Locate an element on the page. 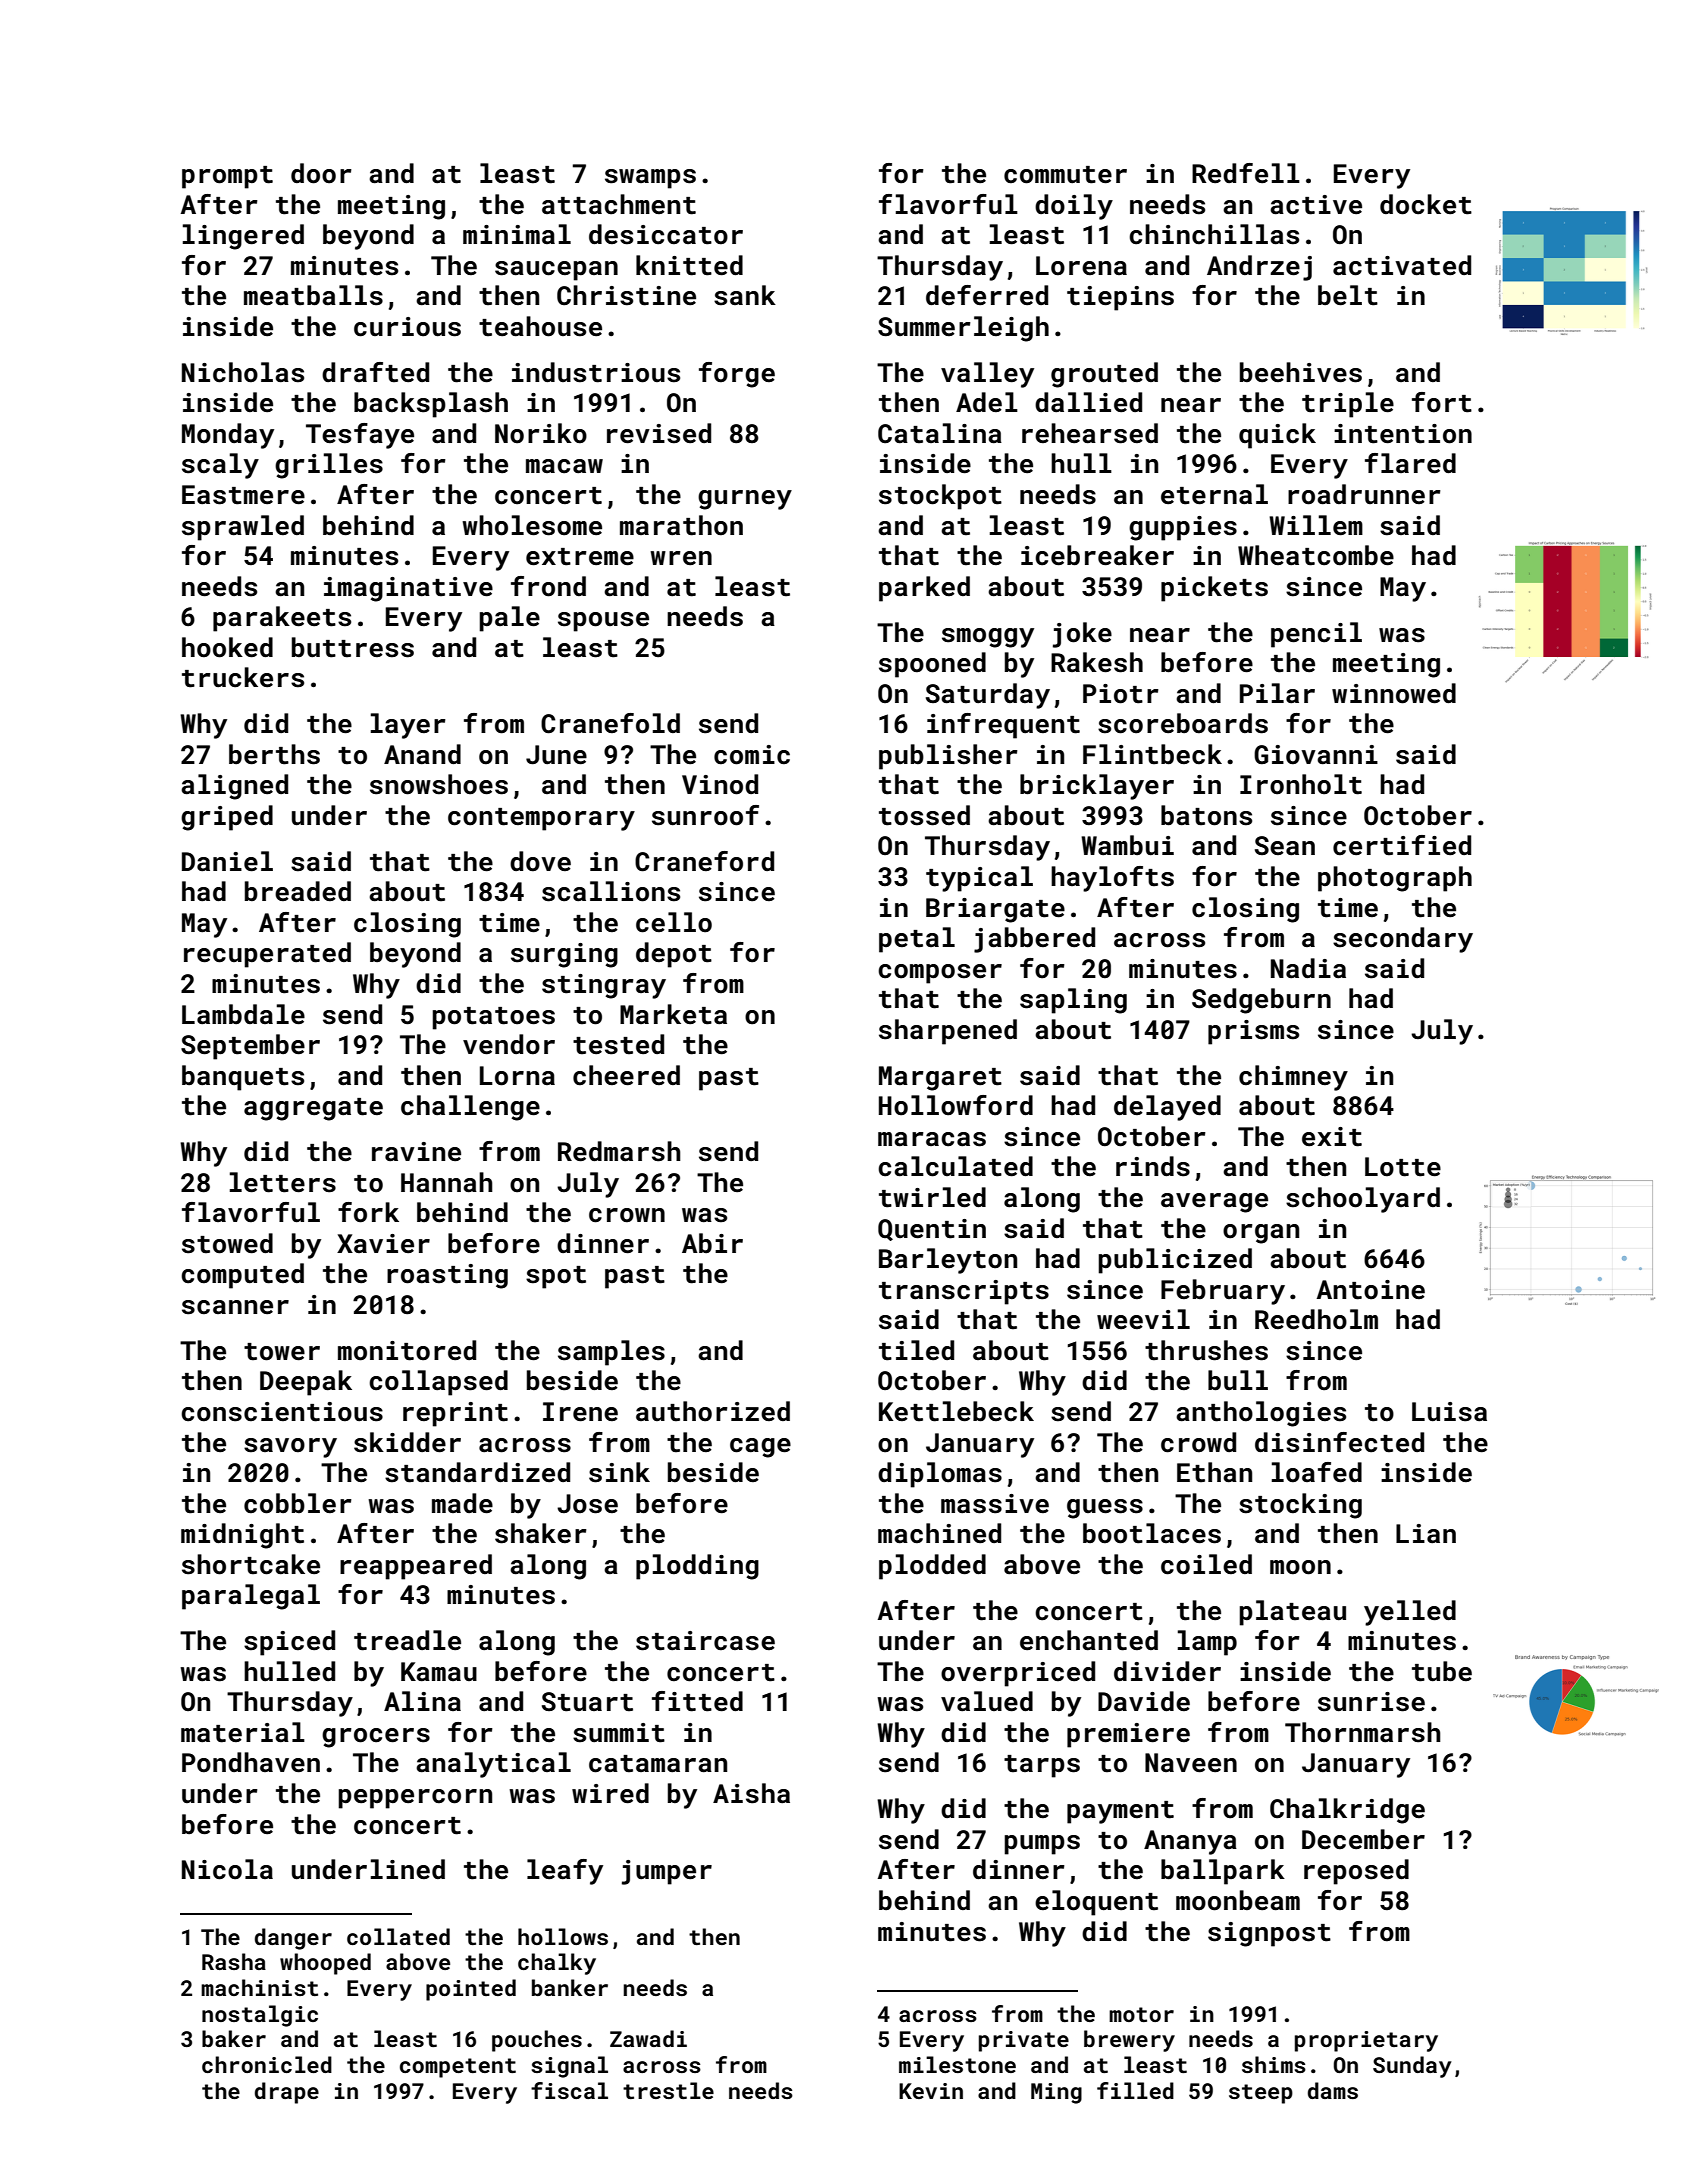  sapling is located at coordinates (1073, 1001).
